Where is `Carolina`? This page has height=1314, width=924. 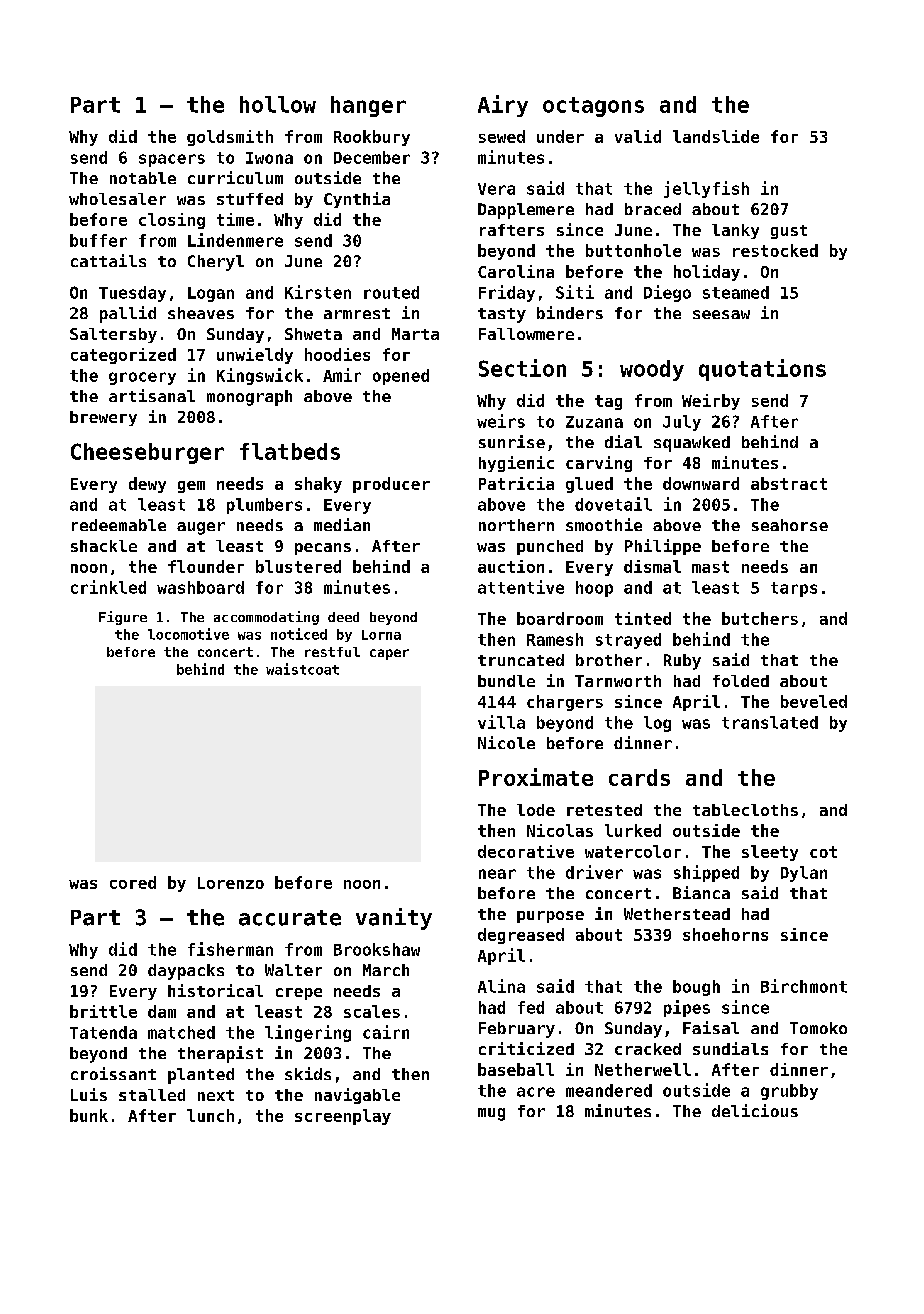
Carolina is located at coordinates (516, 271).
